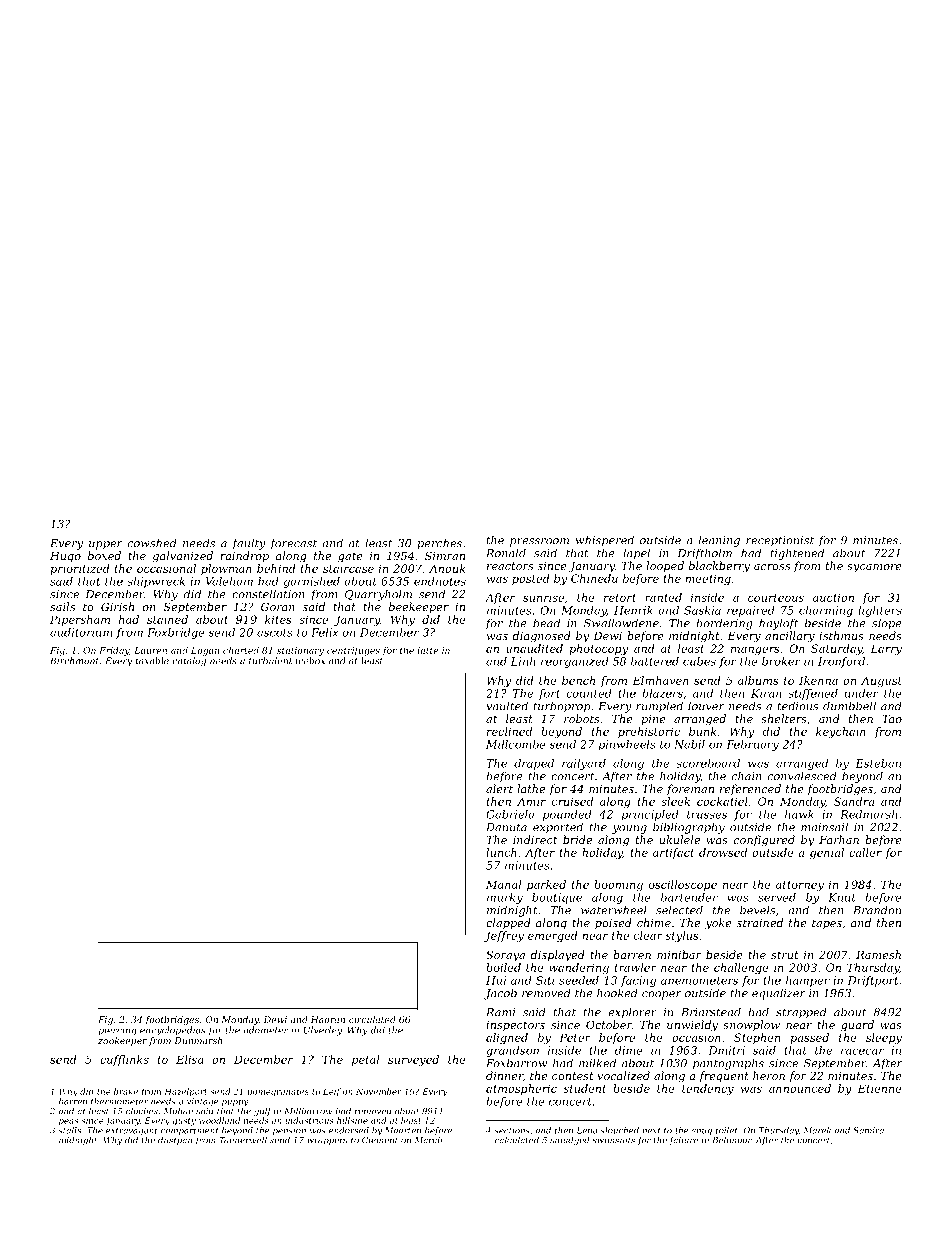 The image size is (952, 1233). What do you see at coordinates (726, 1050) in the screenshot?
I see `Dmitri` at bounding box center [726, 1050].
